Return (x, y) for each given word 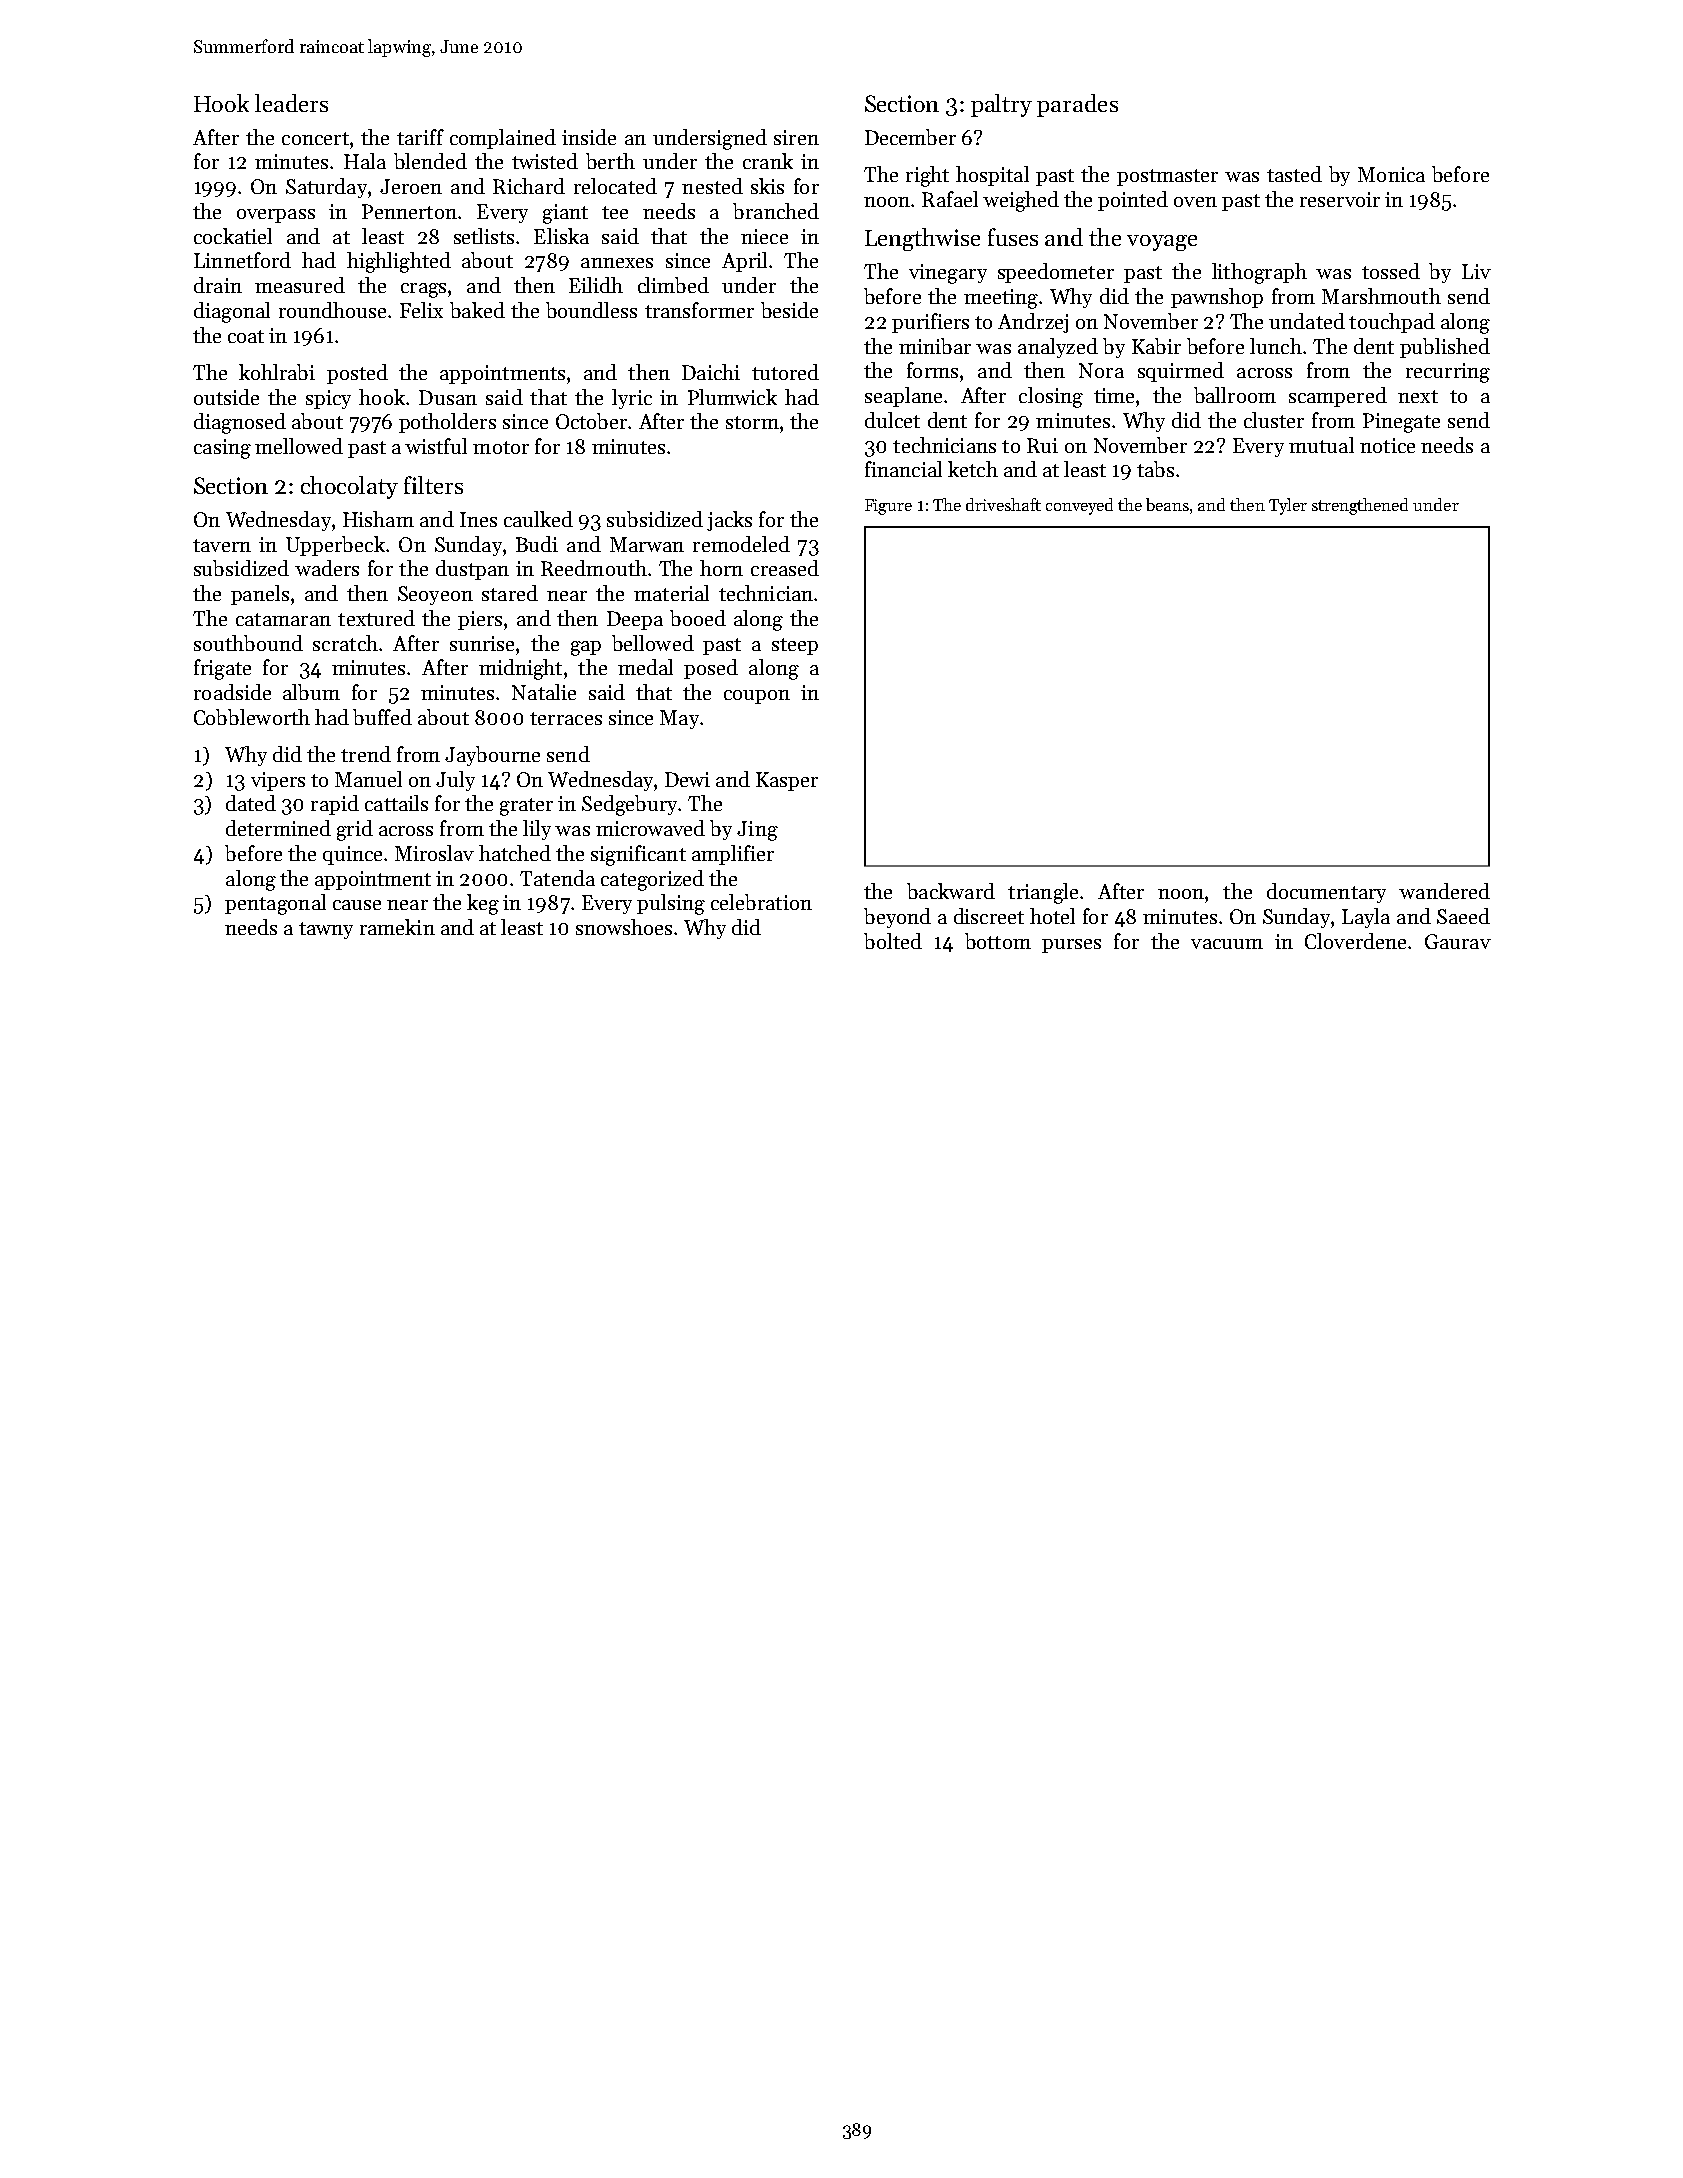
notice (1387, 445)
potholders (447, 423)
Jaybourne (492, 756)
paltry (1001, 105)
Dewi (687, 779)
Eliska (561, 236)
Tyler (1288, 506)
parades (1077, 105)
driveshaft (1003, 504)
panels (260, 595)
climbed (673, 285)
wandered (1444, 891)
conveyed (1079, 506)
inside (589, 137)
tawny (326, 930)
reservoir (1340, 199)
